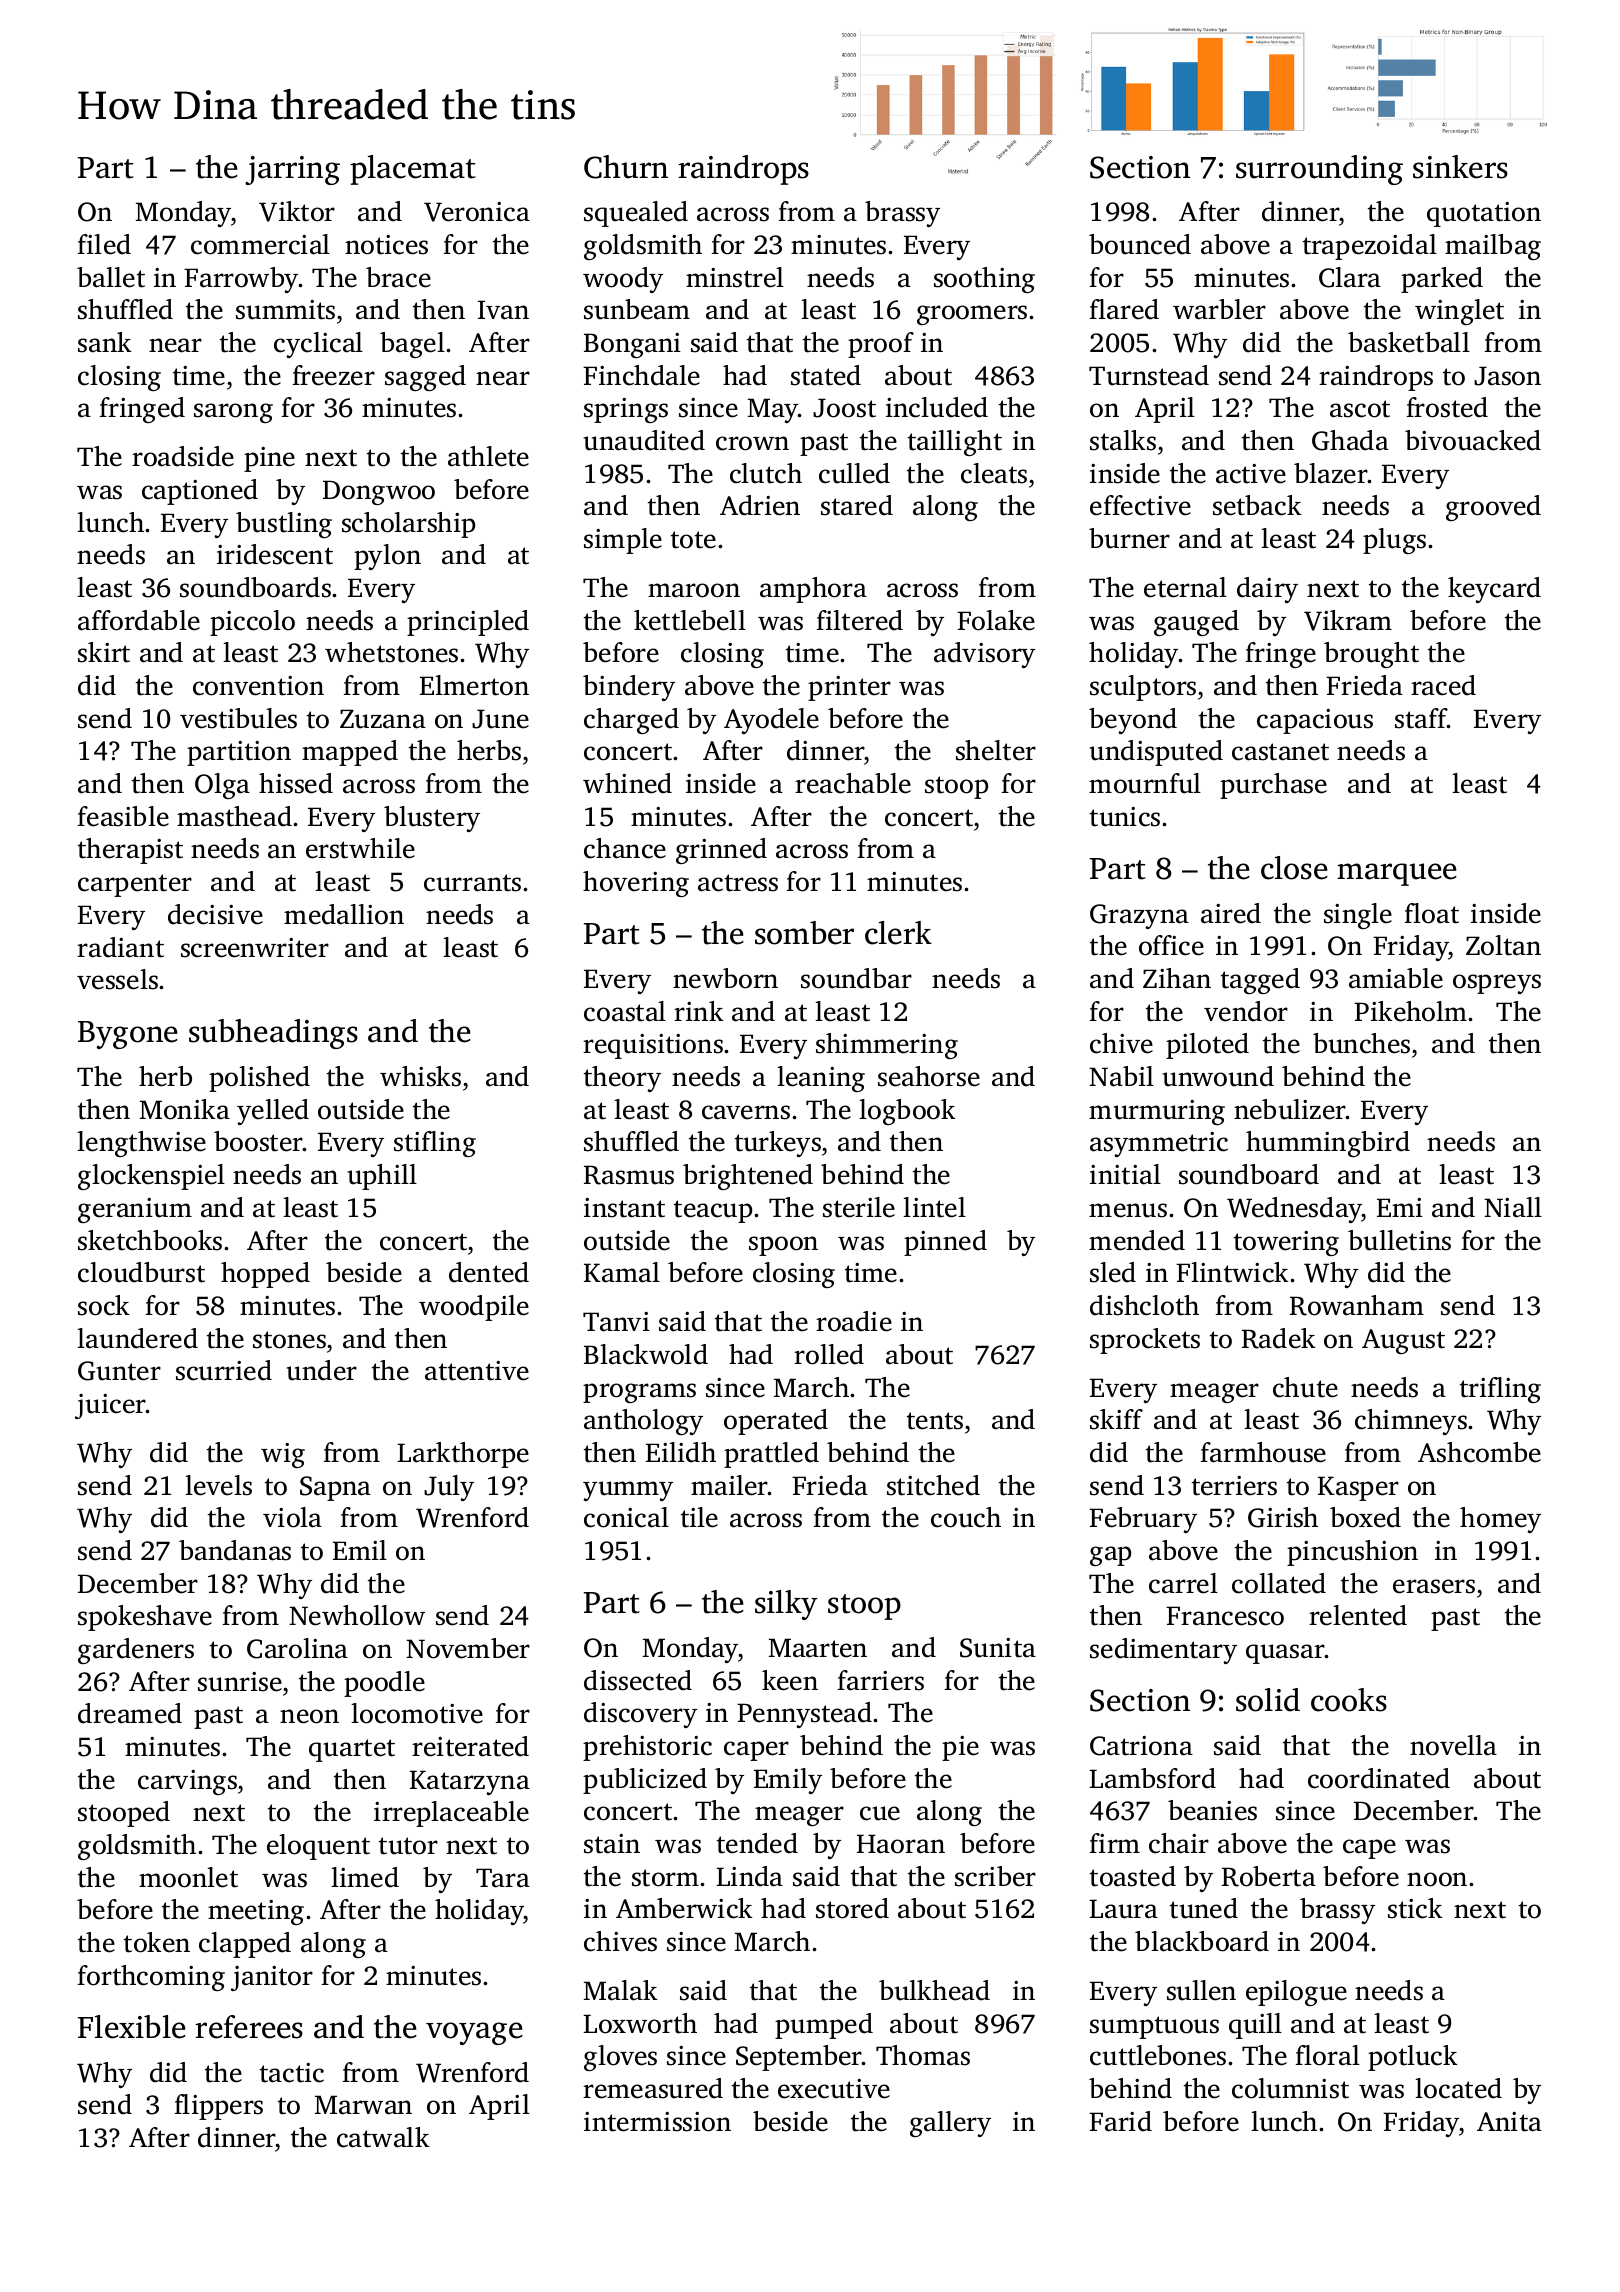 This page has height=2292, width=1620. What do you see at coordinates (657, 2122) in the page?
I see `intermission` at bounding box center [657, 2122].
